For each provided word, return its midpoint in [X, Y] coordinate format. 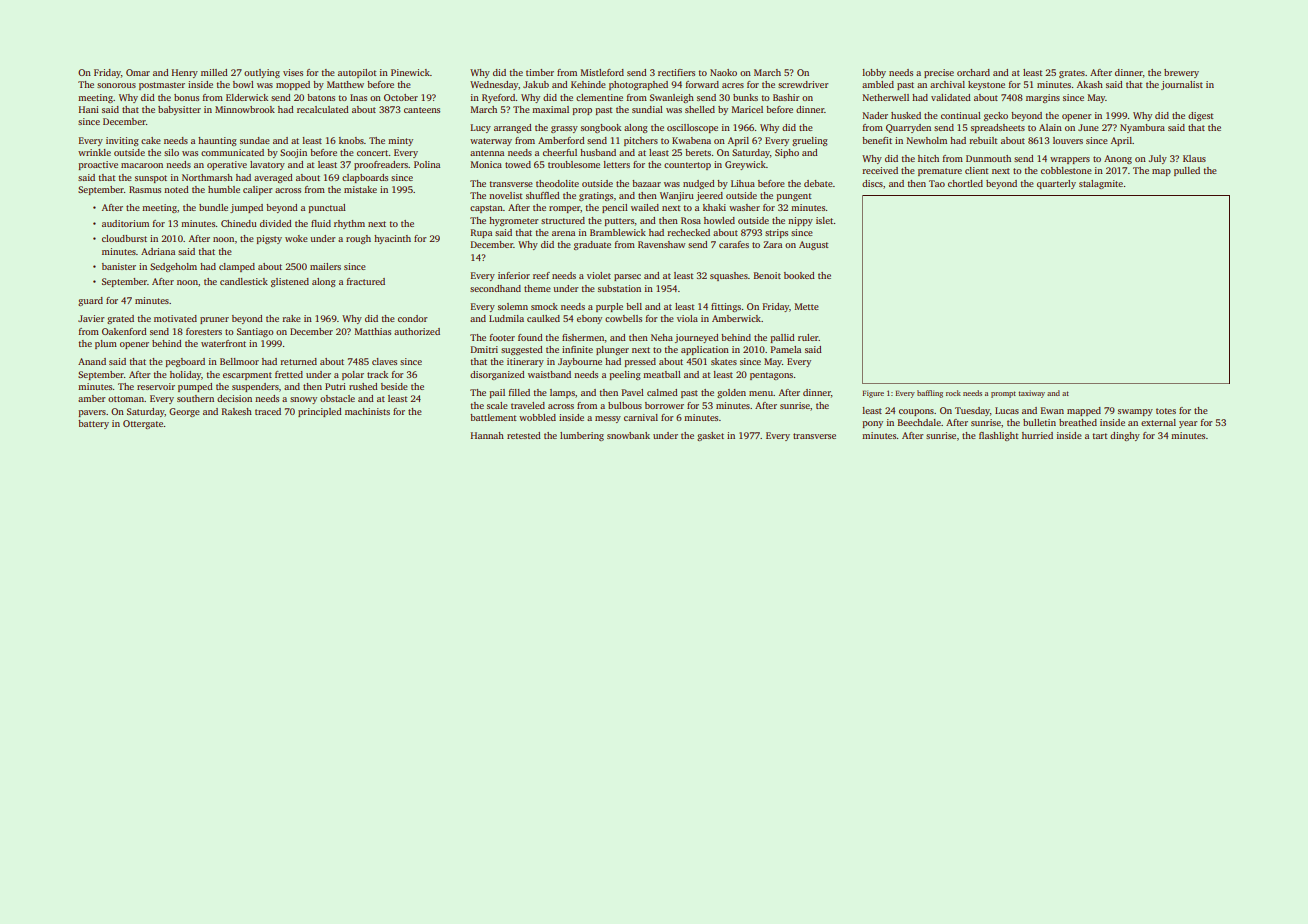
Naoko [723, 72]
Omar [138, 72]
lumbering [582, 436]
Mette [807, 306]
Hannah [487, 435]
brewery [1181, 73]
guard [90, 301]
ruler [808, 337]
